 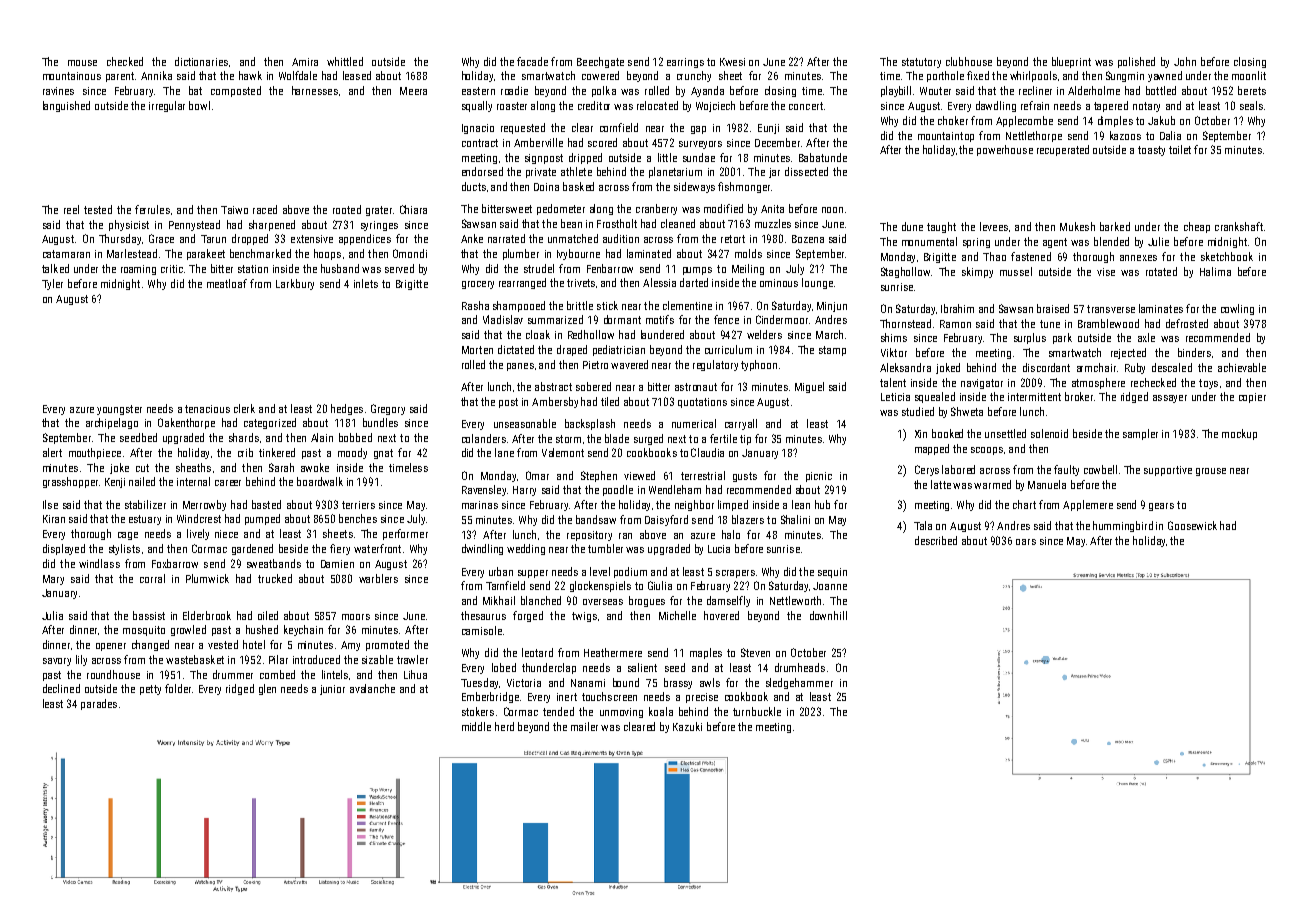 What do you see at coordinates (484, 490) in the page?
I see `Ravensley` at bounding box center [484, 490].
